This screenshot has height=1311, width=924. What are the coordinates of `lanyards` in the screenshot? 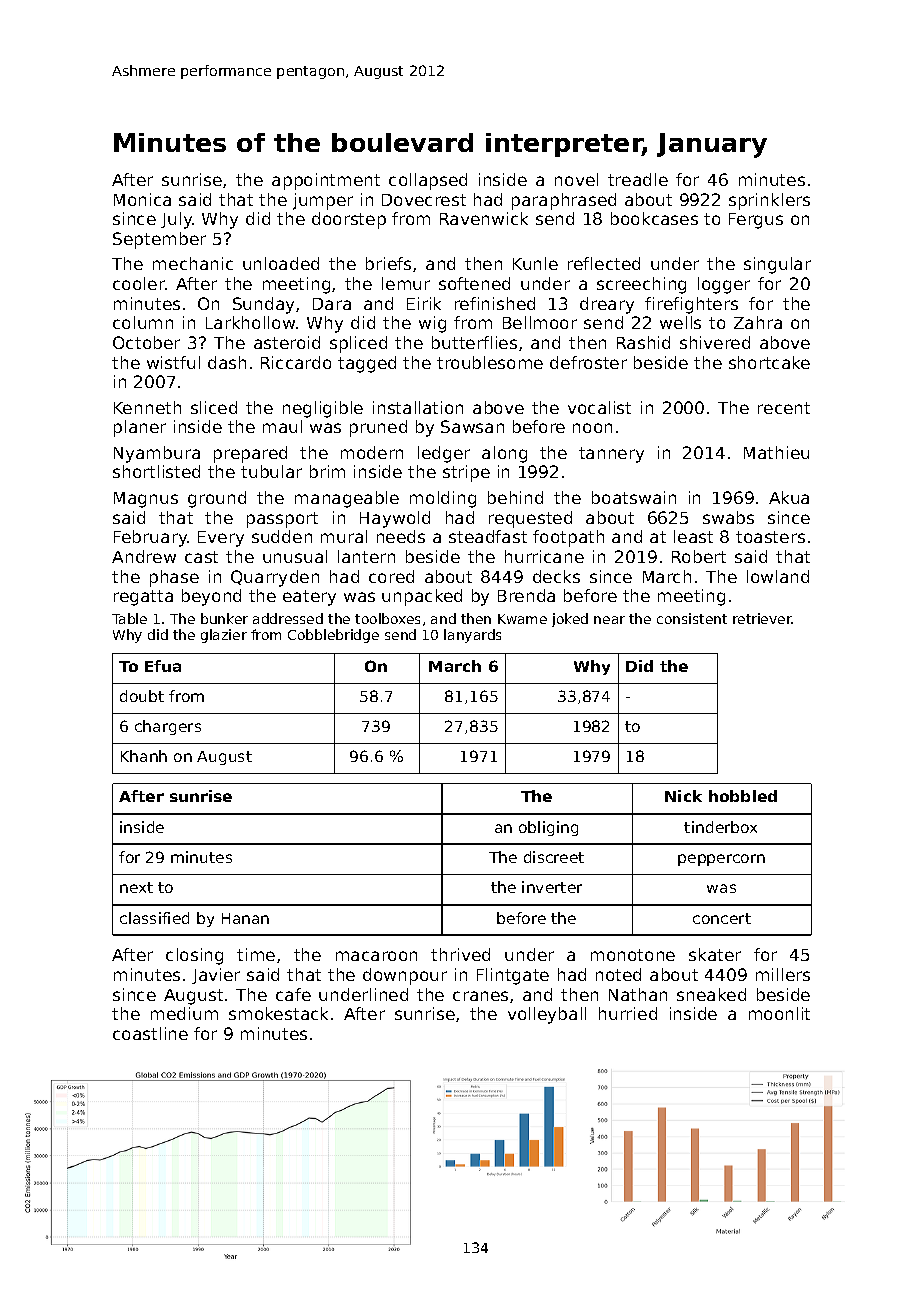 It's located at (472, 636).
